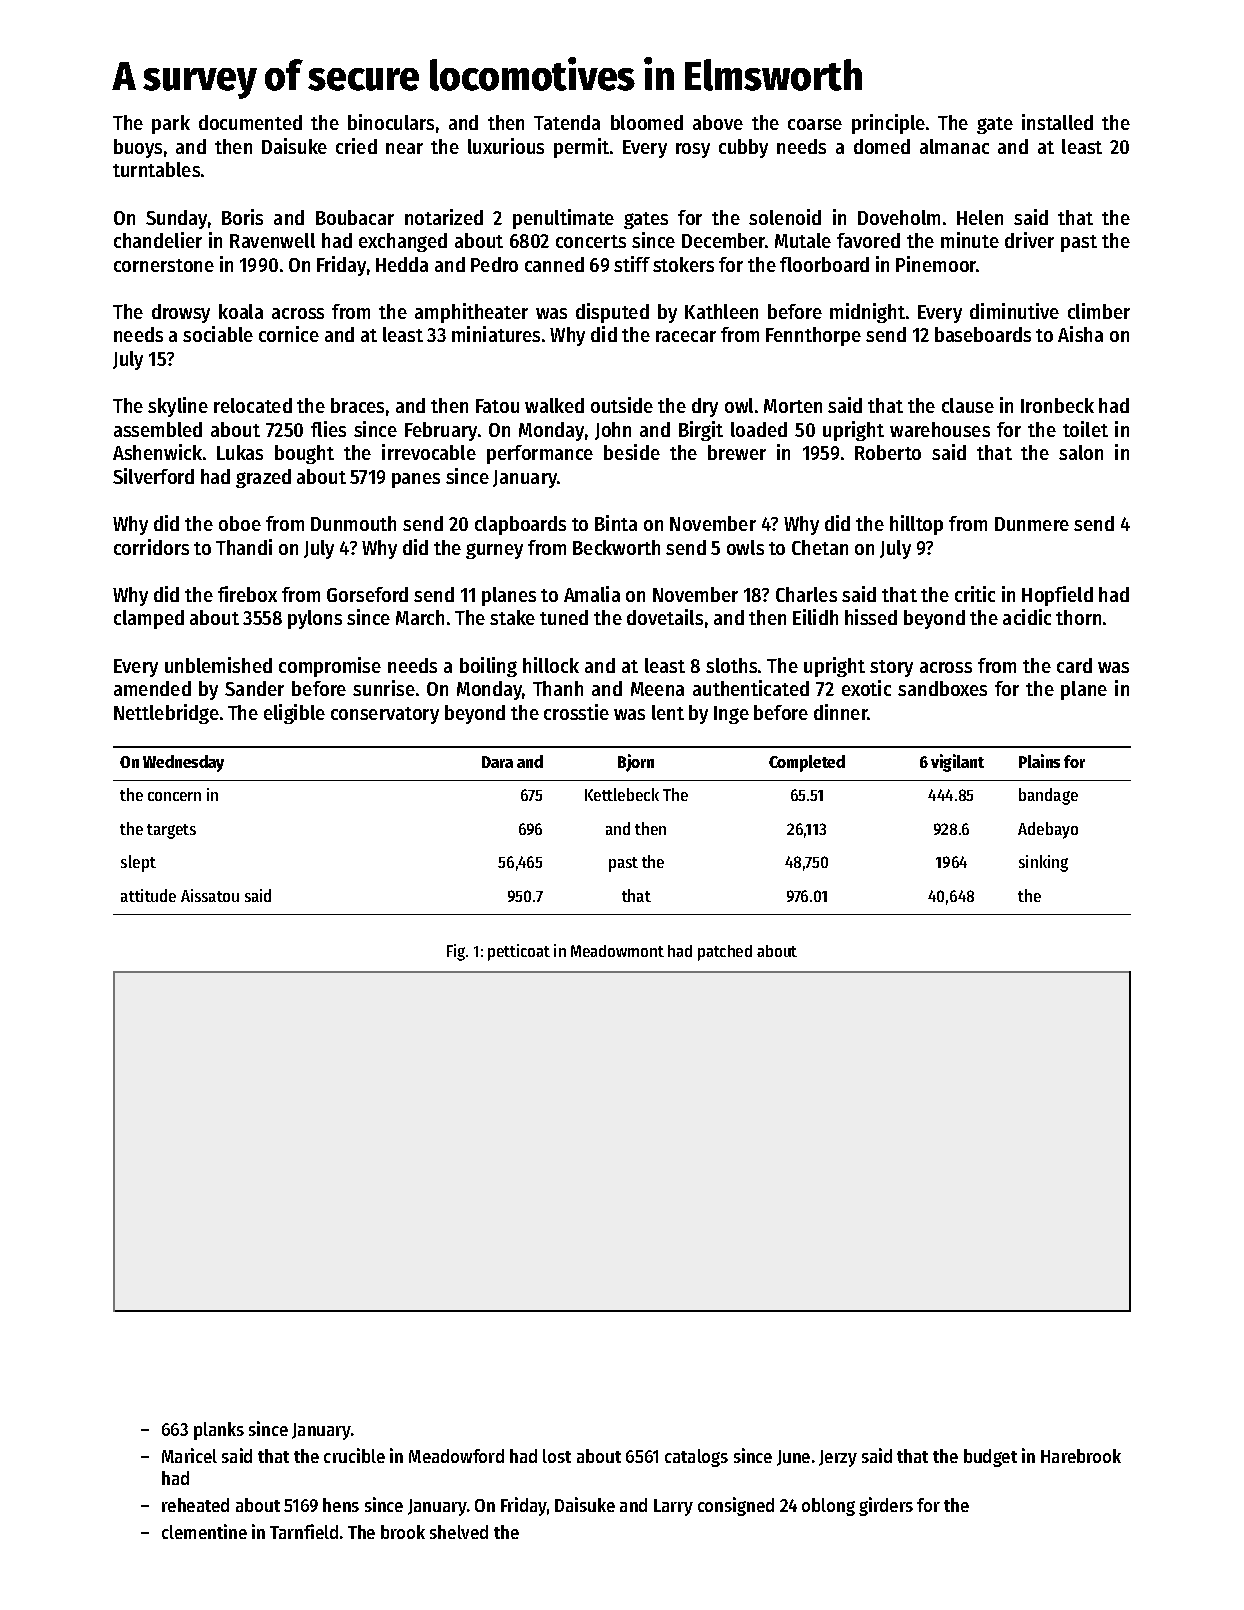  I want to click on Kettlebeck, so click(622, 794).
